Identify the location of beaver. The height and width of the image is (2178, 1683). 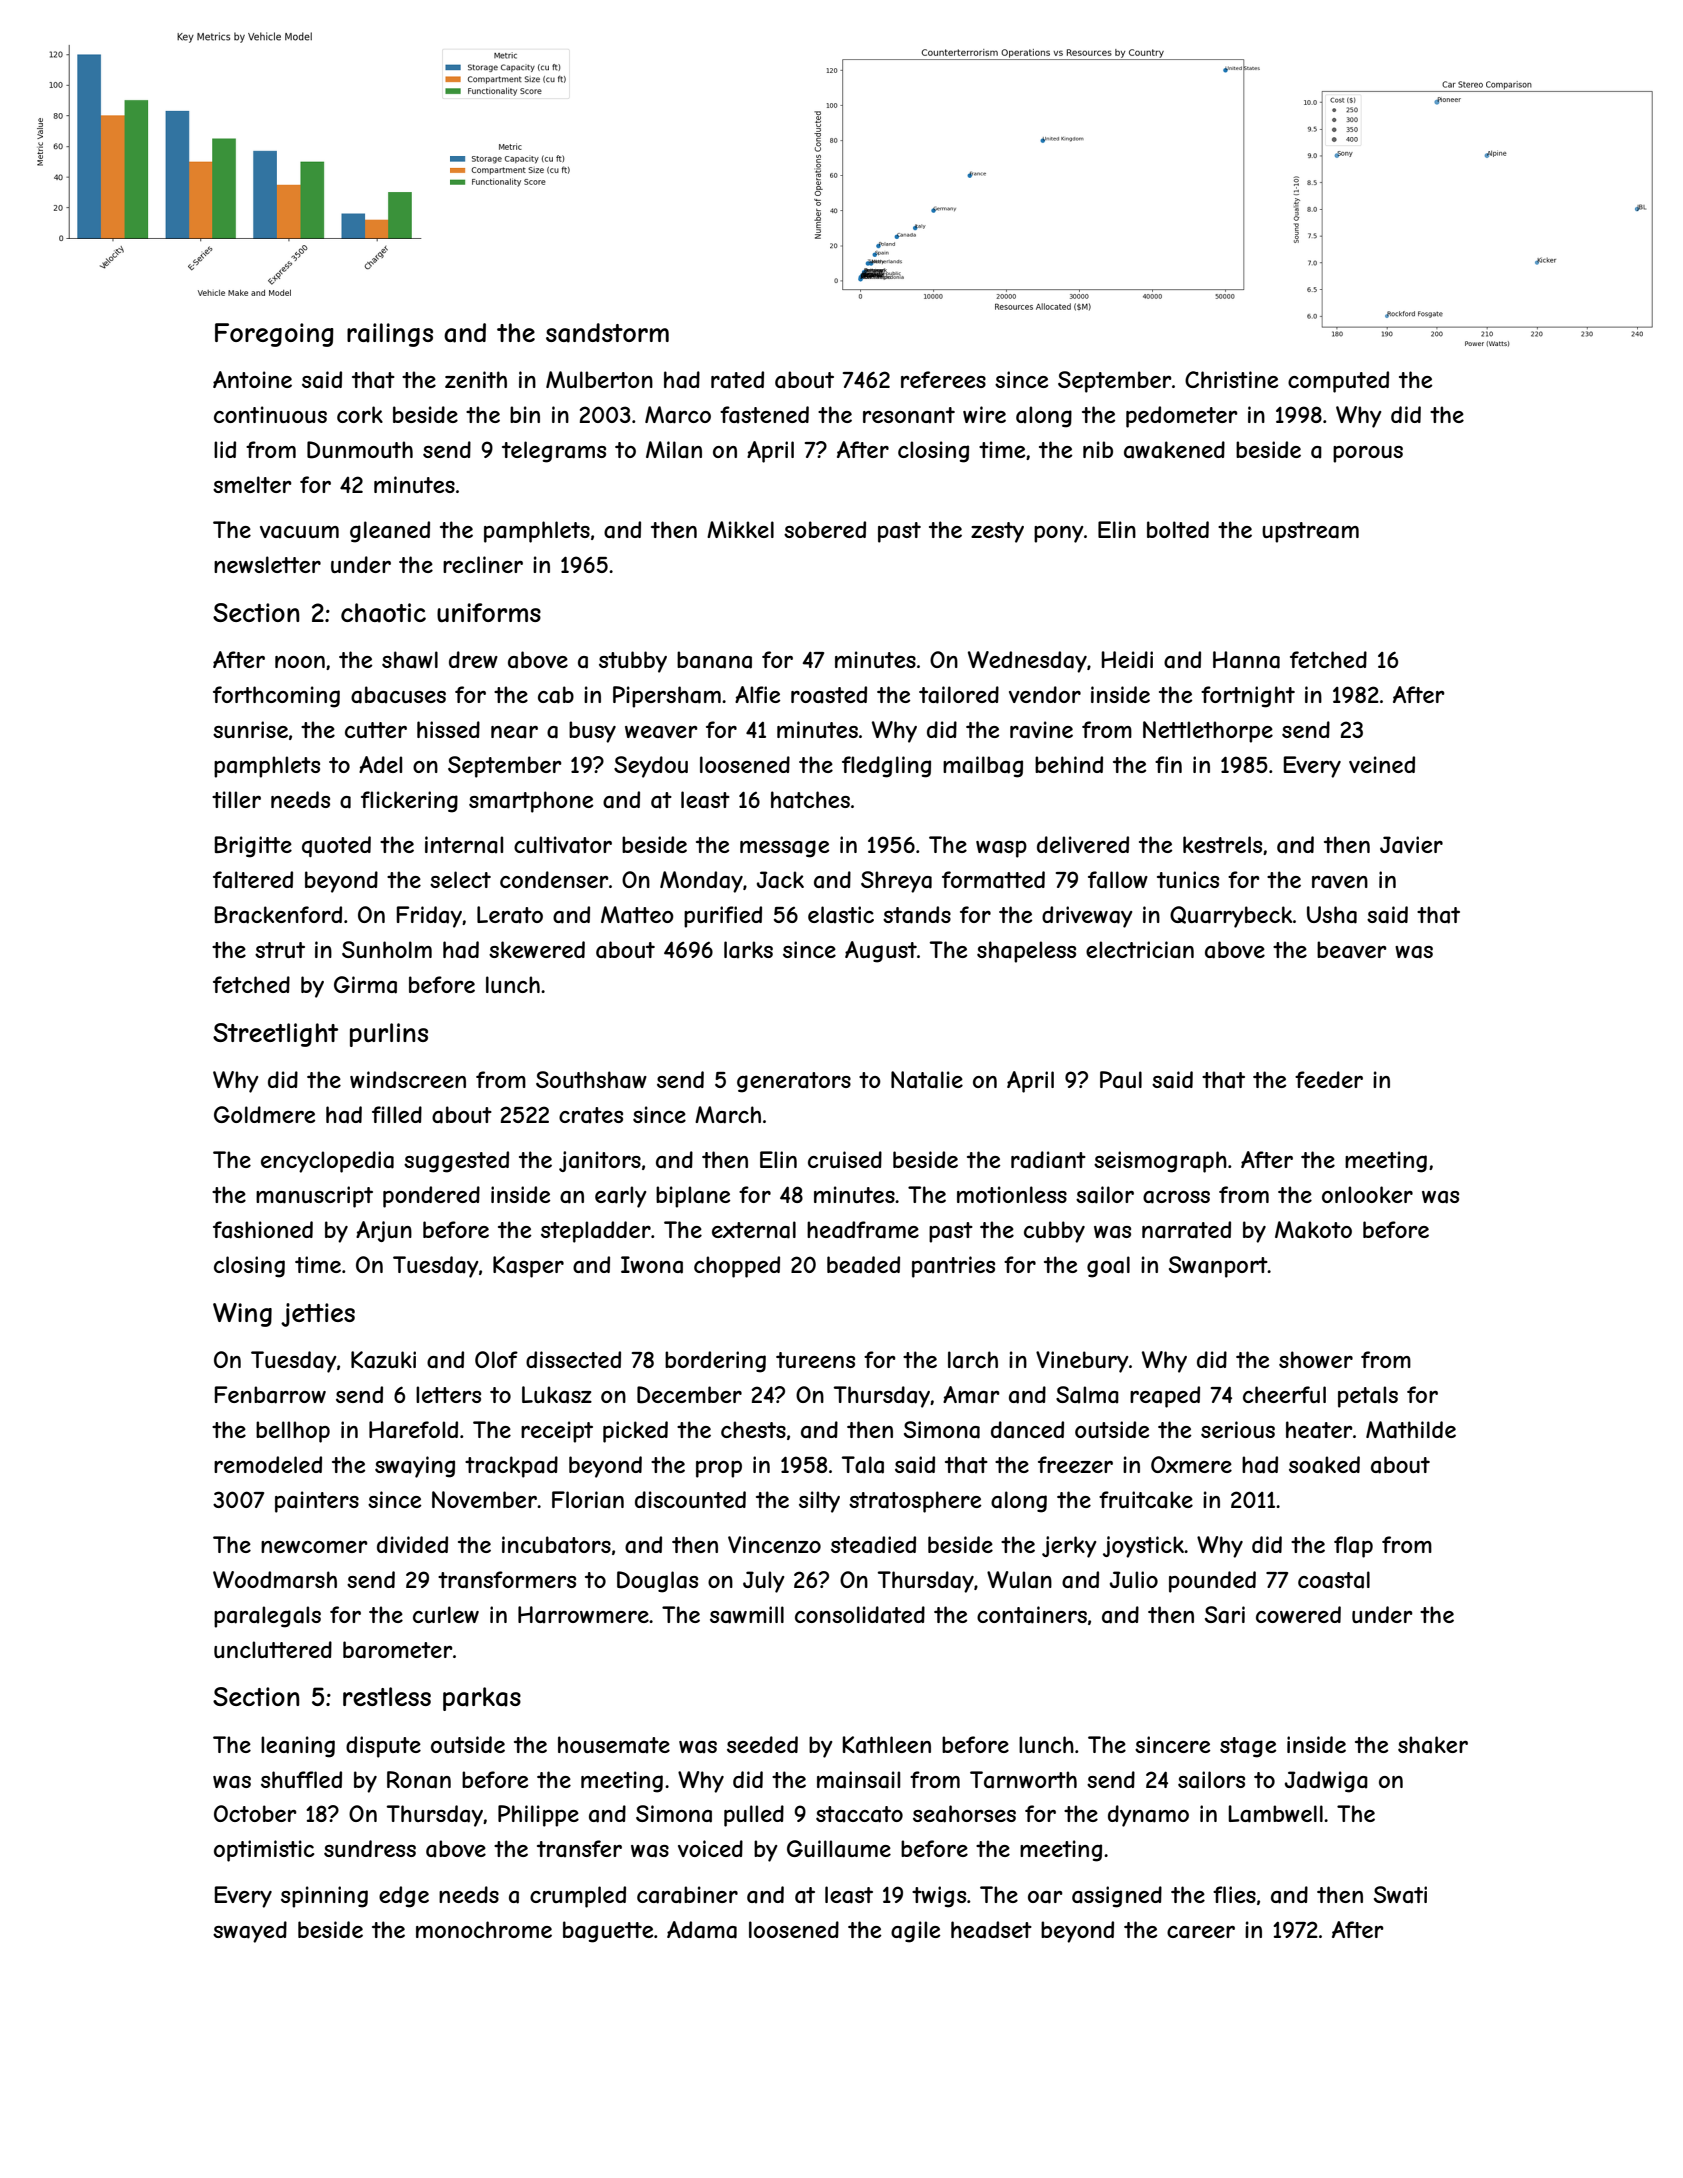
(1352, 950).
